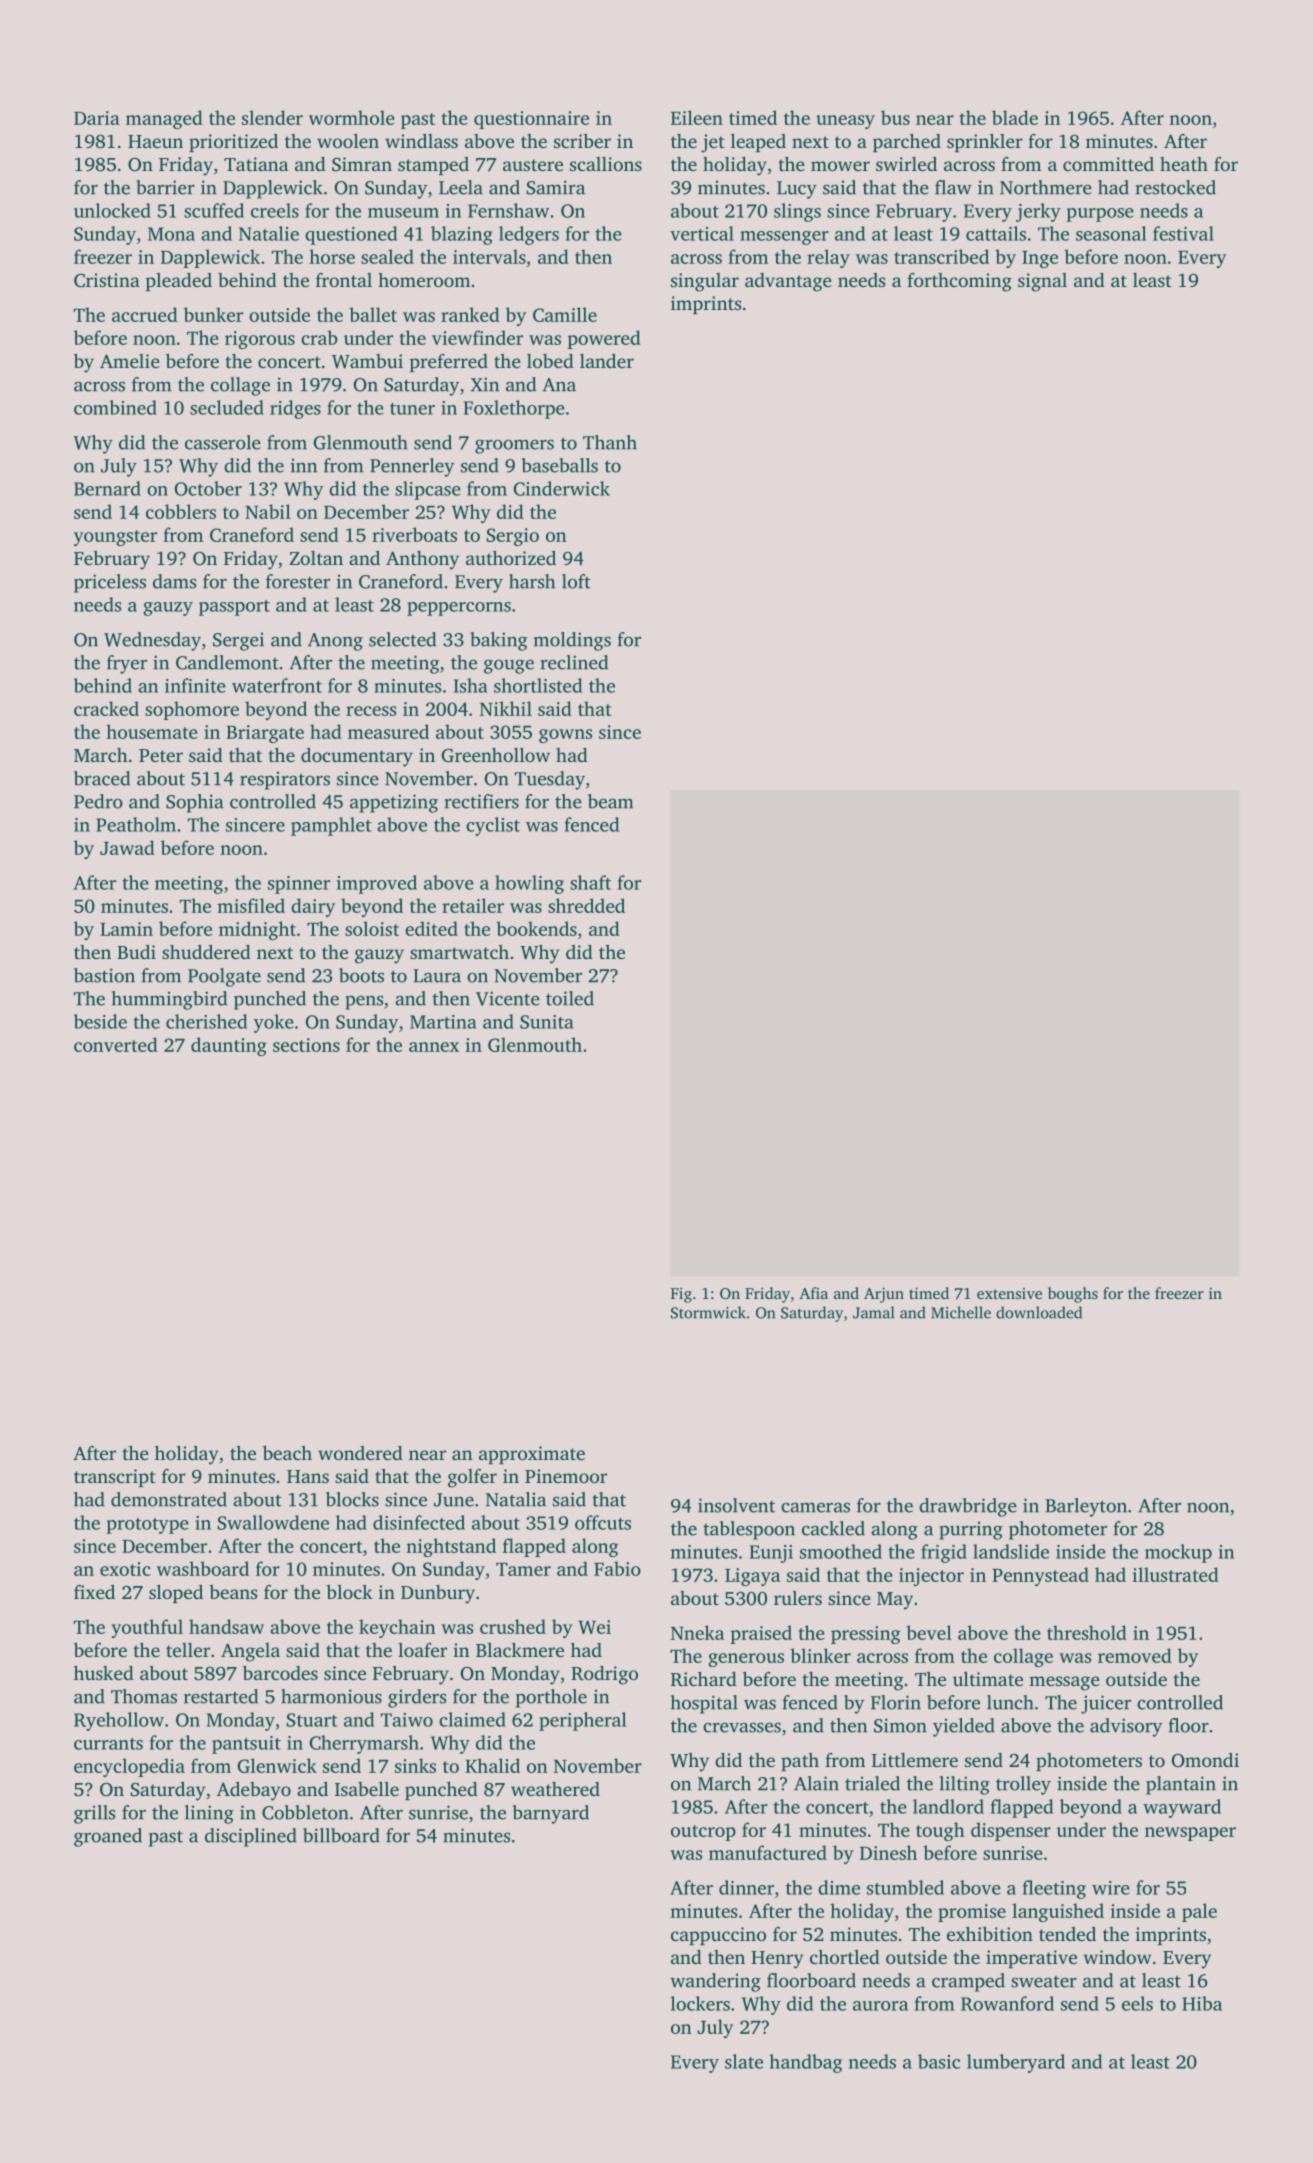  I want to click on girders, so click(417, 1698).
